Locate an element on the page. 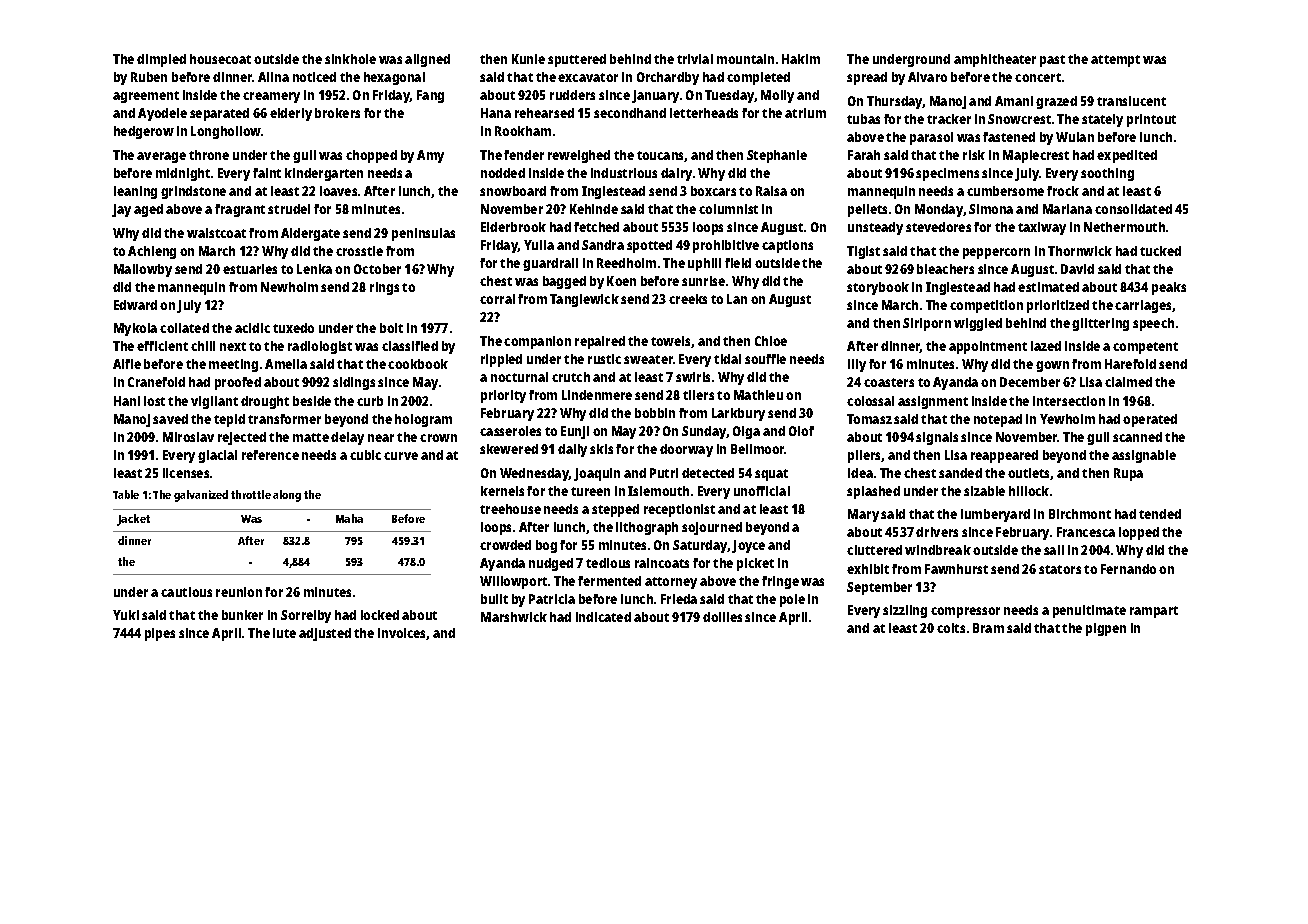 The height and width of the image is (924, 1308). tucked is located at coordinates (1160, 251).
